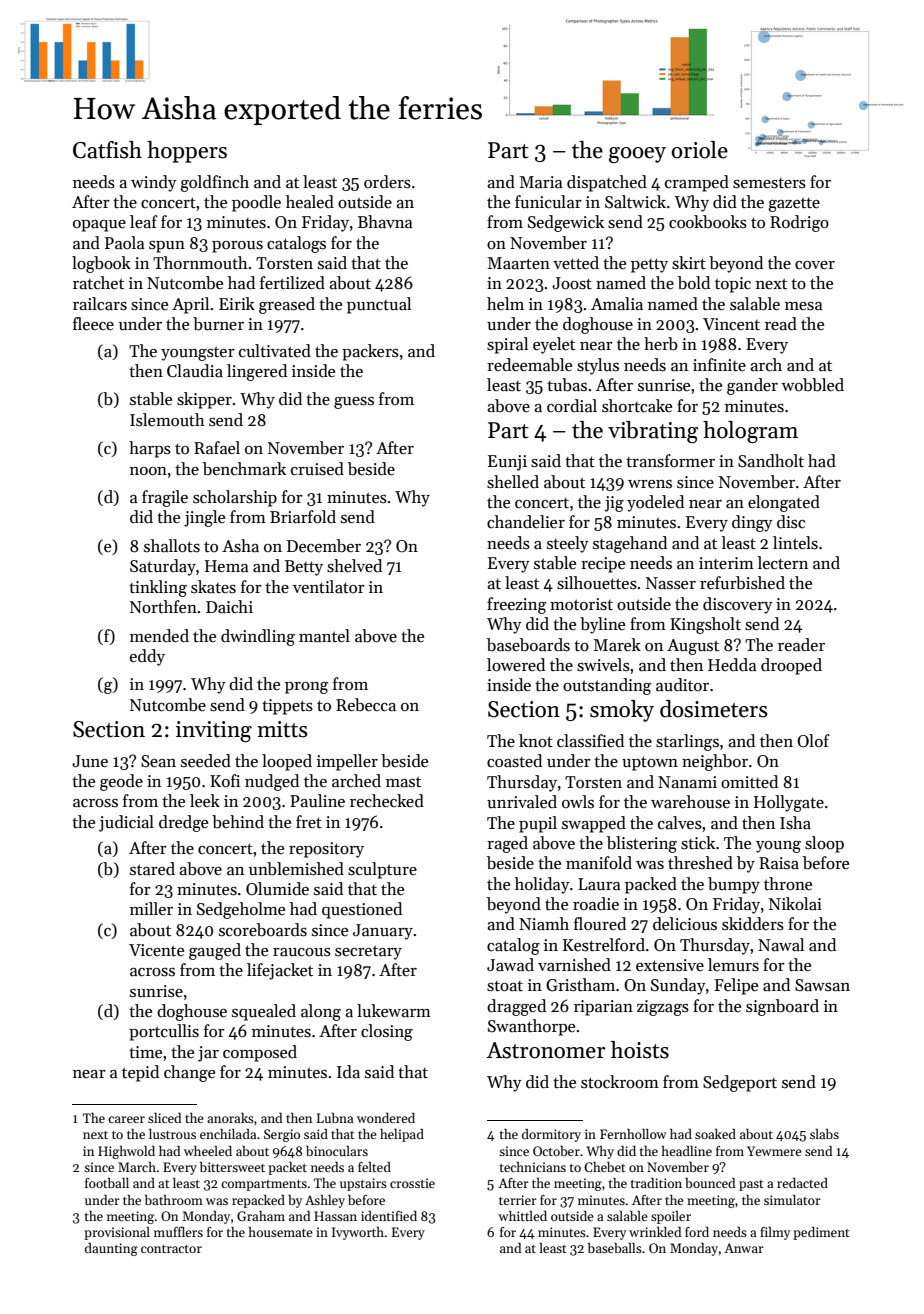  I want to click on baseballs, so click(615, 1248).
